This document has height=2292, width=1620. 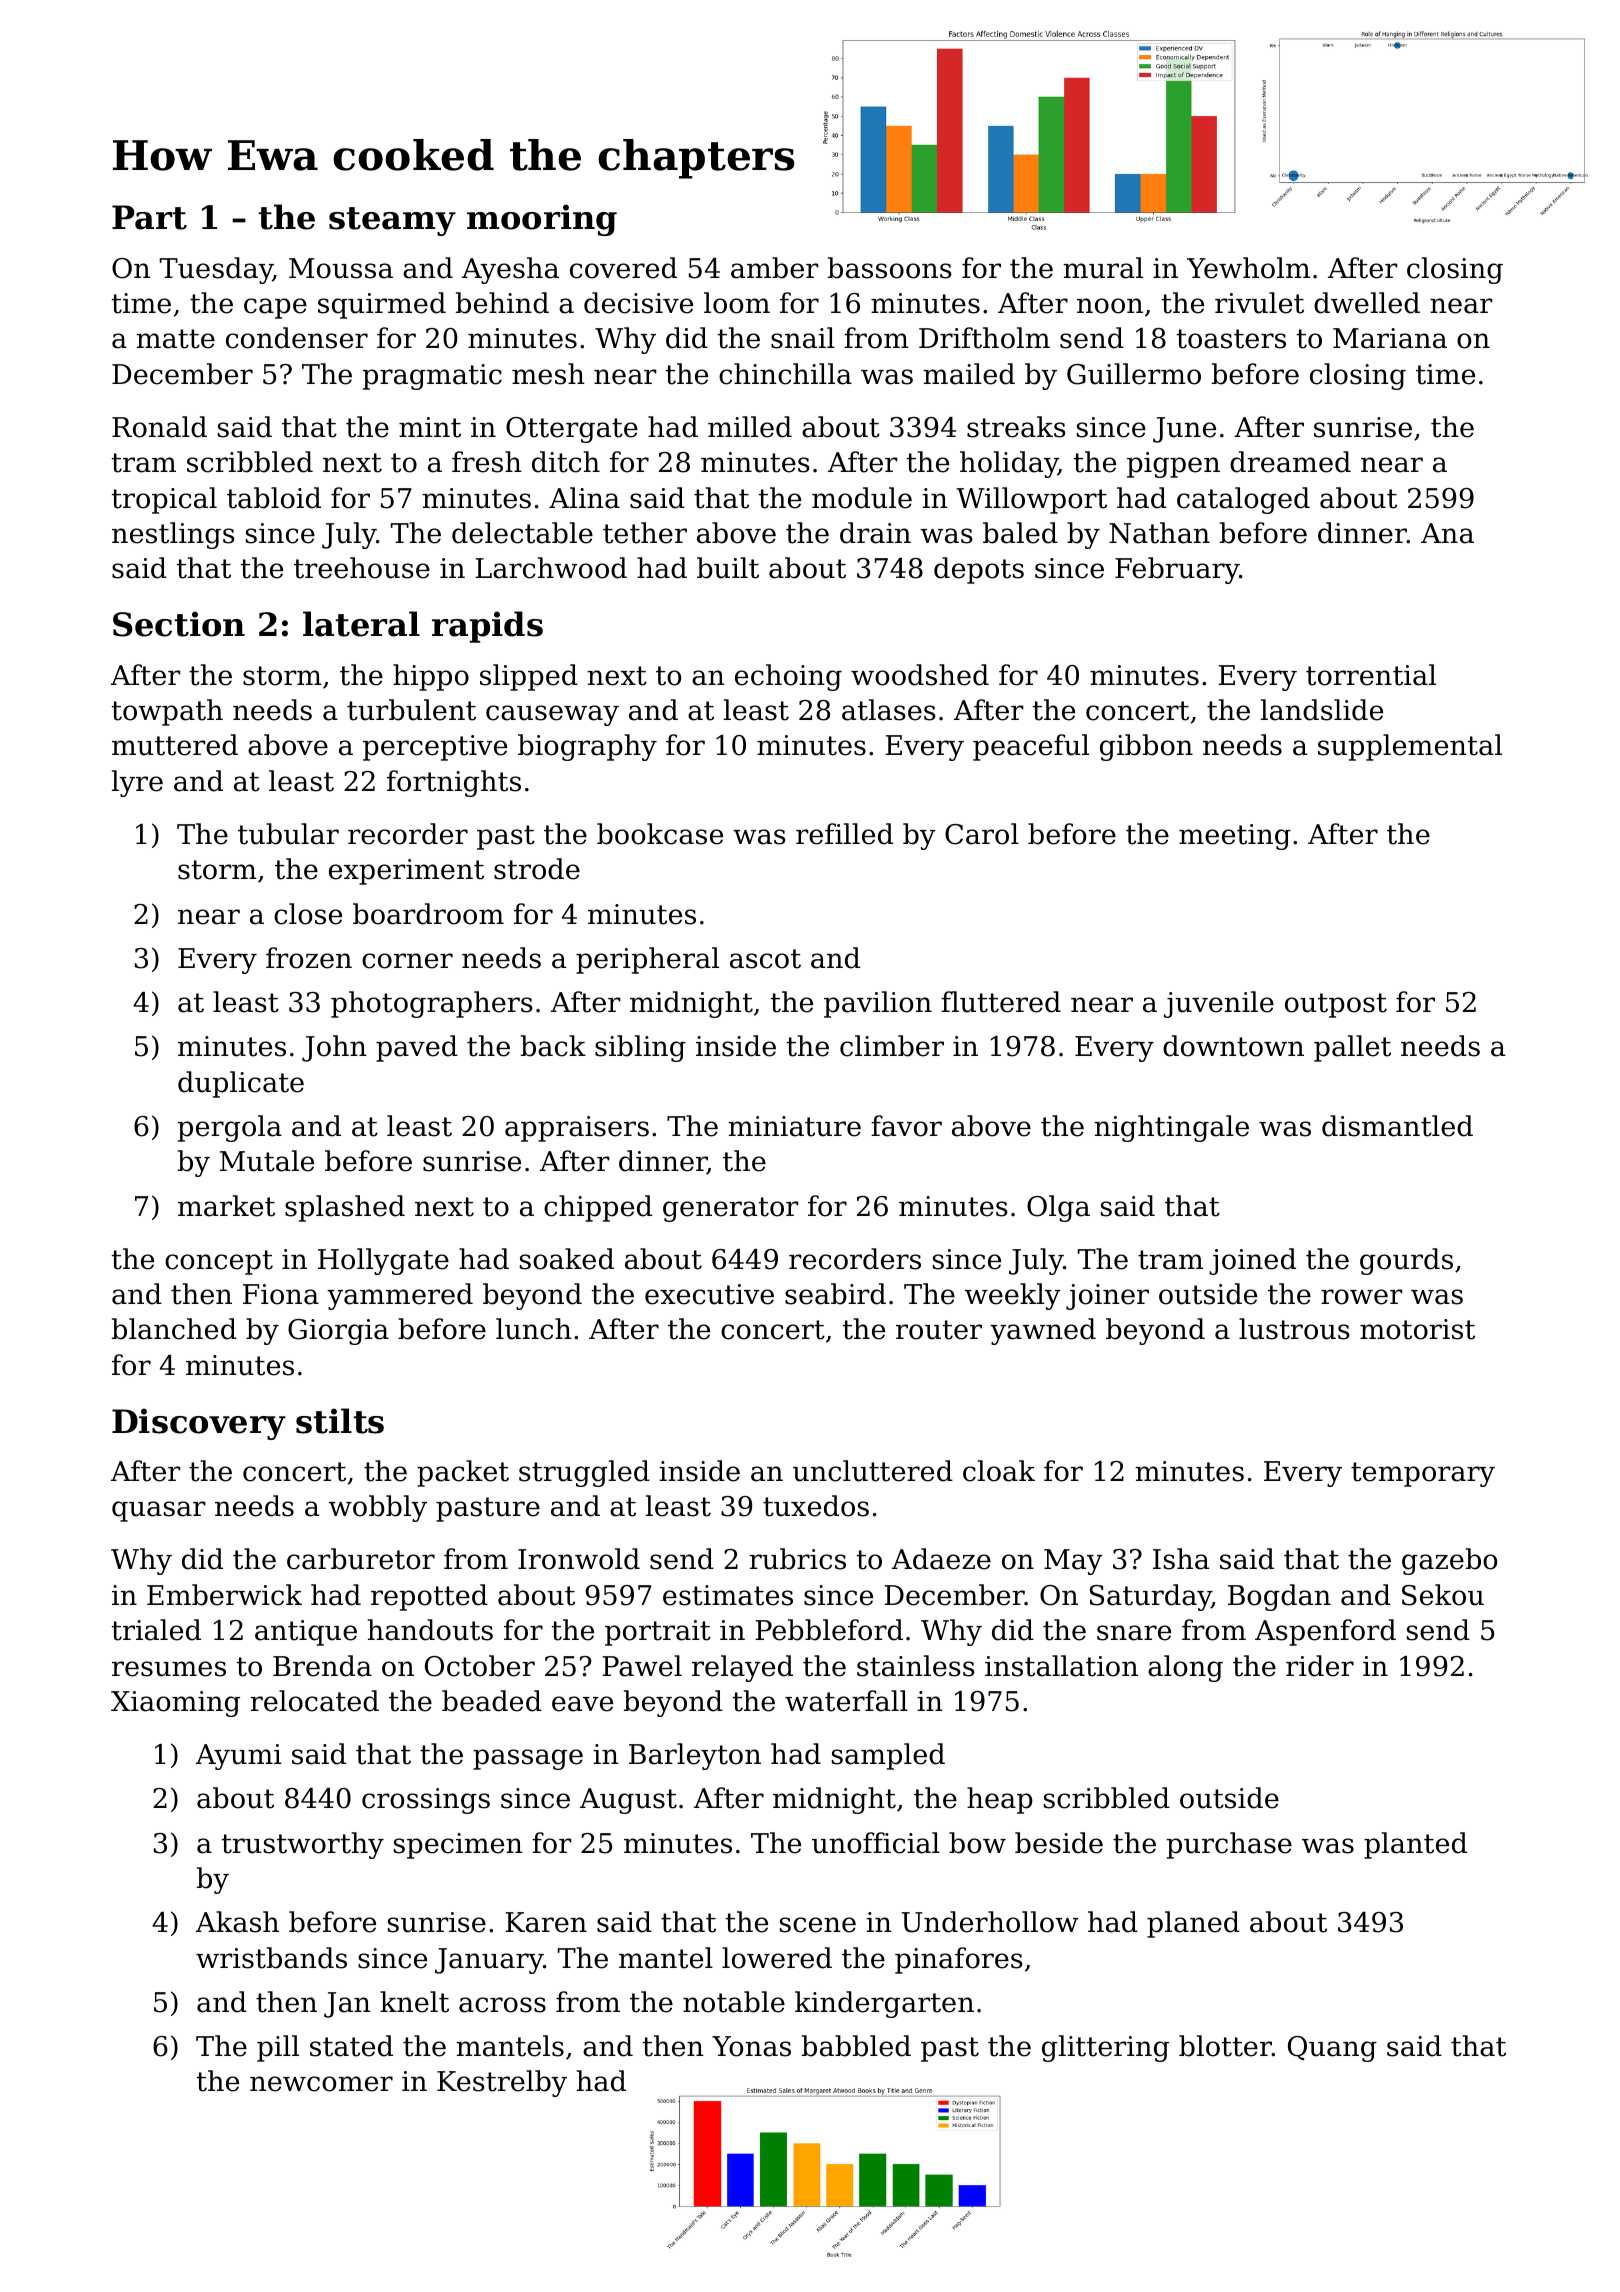 What do you see at coordinates (775, 268) in the document?
I see `amber` at bounding box center [775, 268].
